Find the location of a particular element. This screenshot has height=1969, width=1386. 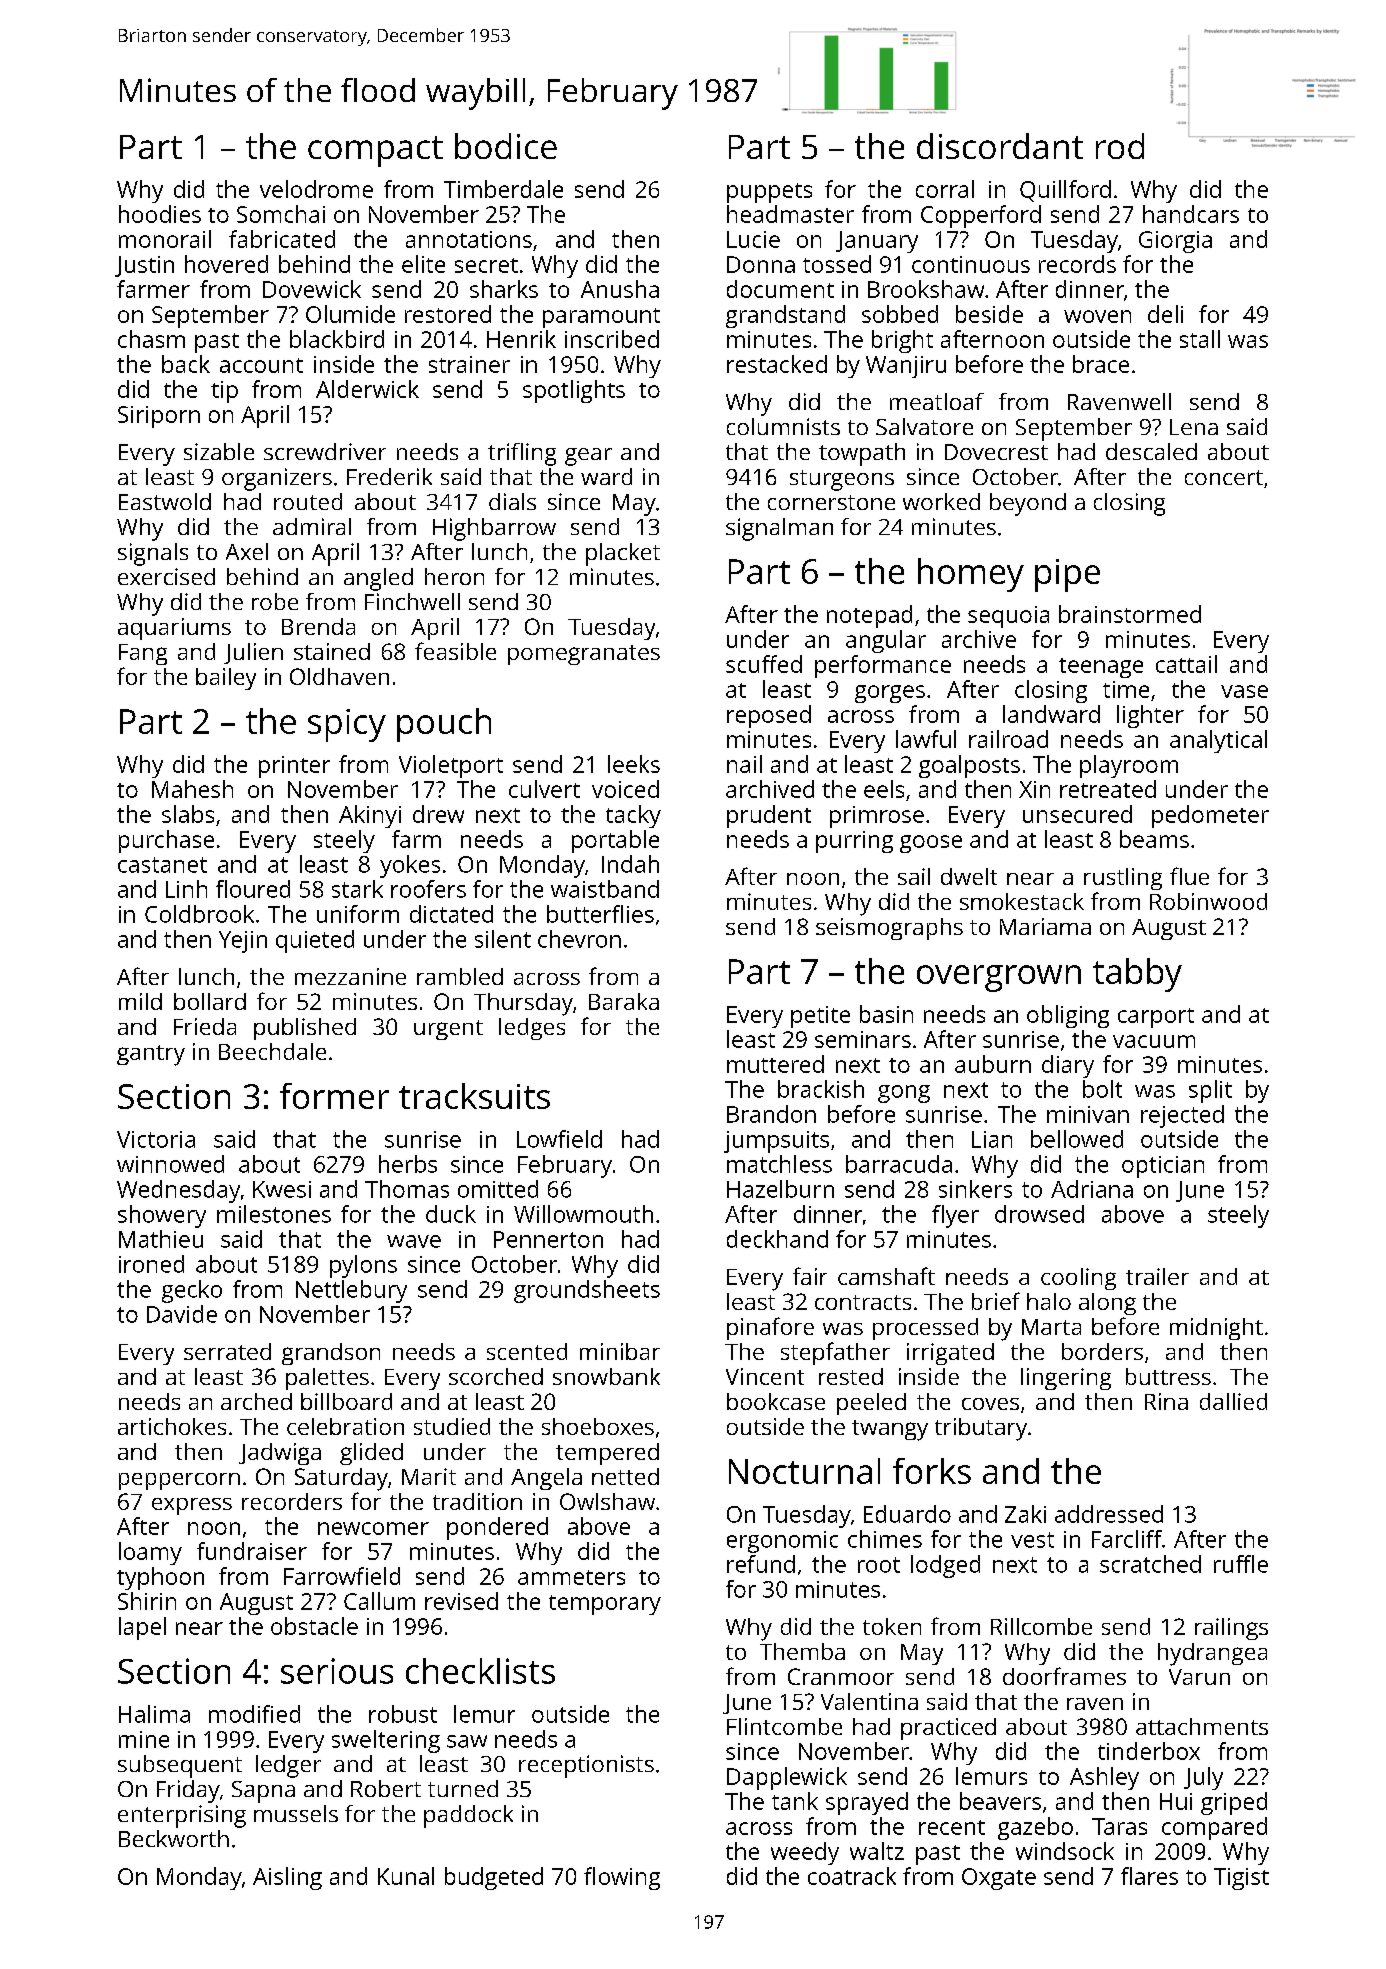

scorched is located at coordinates (496, 1376).
